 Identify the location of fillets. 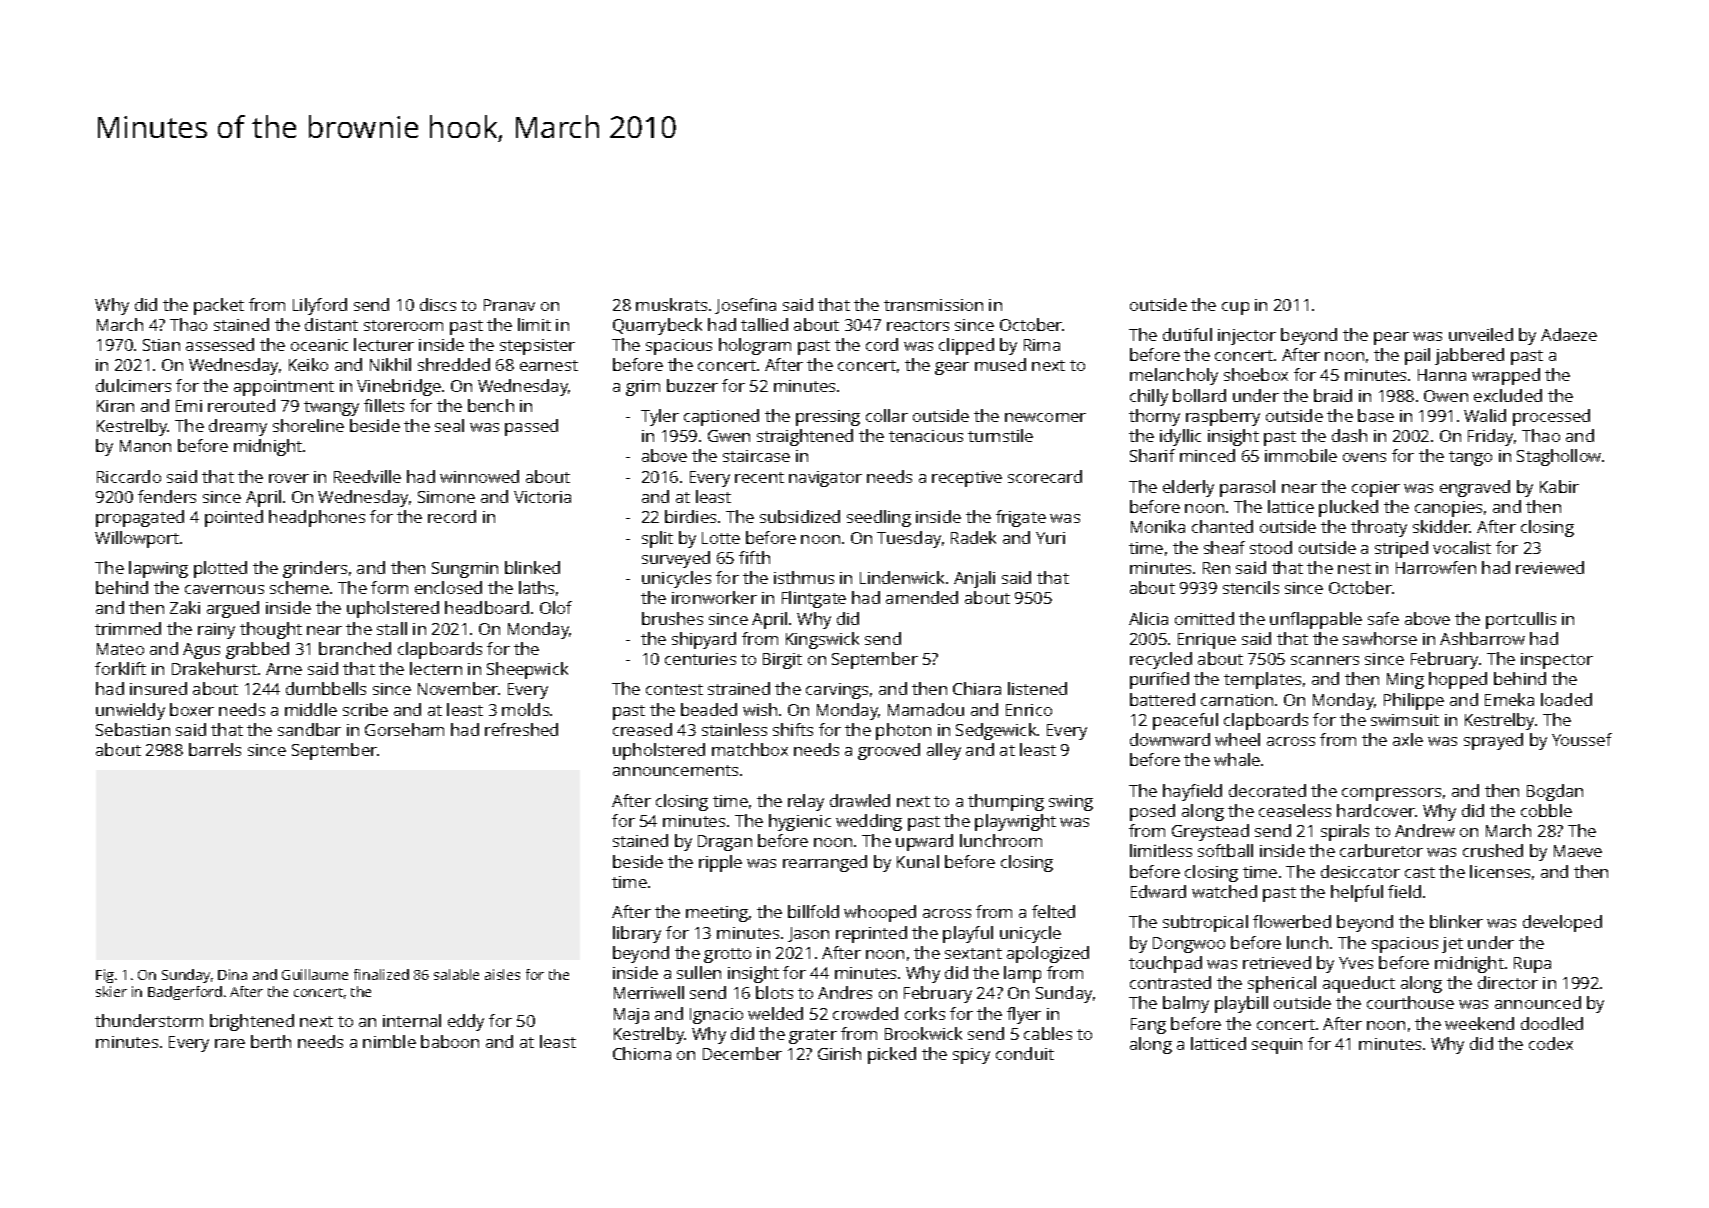
(384, 405).
